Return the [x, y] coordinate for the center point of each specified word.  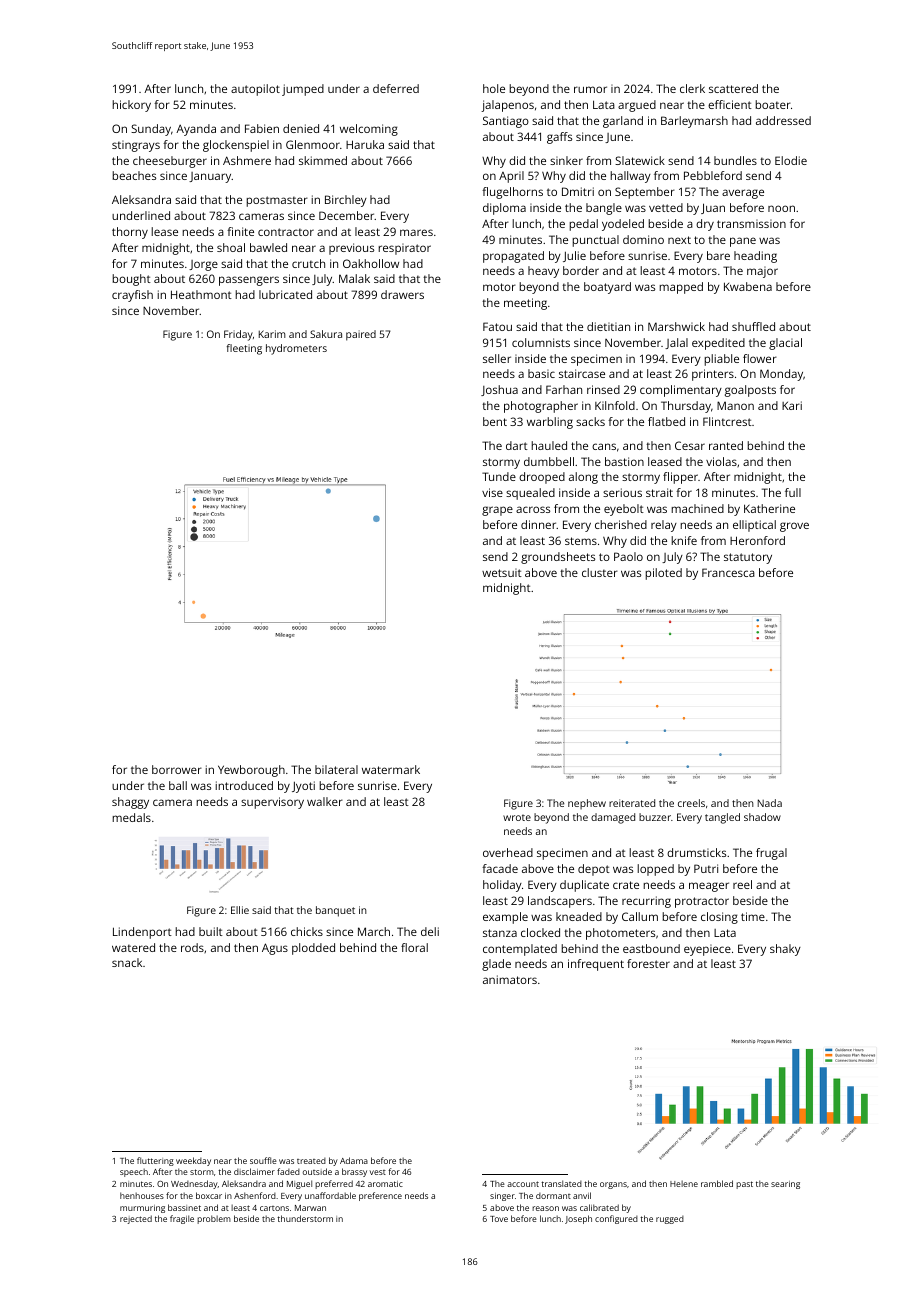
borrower [177, 769]
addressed [783, 120]
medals [131, 817]
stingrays [136, 146]
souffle [263, 1160]
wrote [517, 817]
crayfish [132, 296]
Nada [770, 803]
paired [361, 335]
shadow [762, 817]
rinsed [603, 389]
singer [502, 1197]
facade [500, 868]
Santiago [506, 122]
